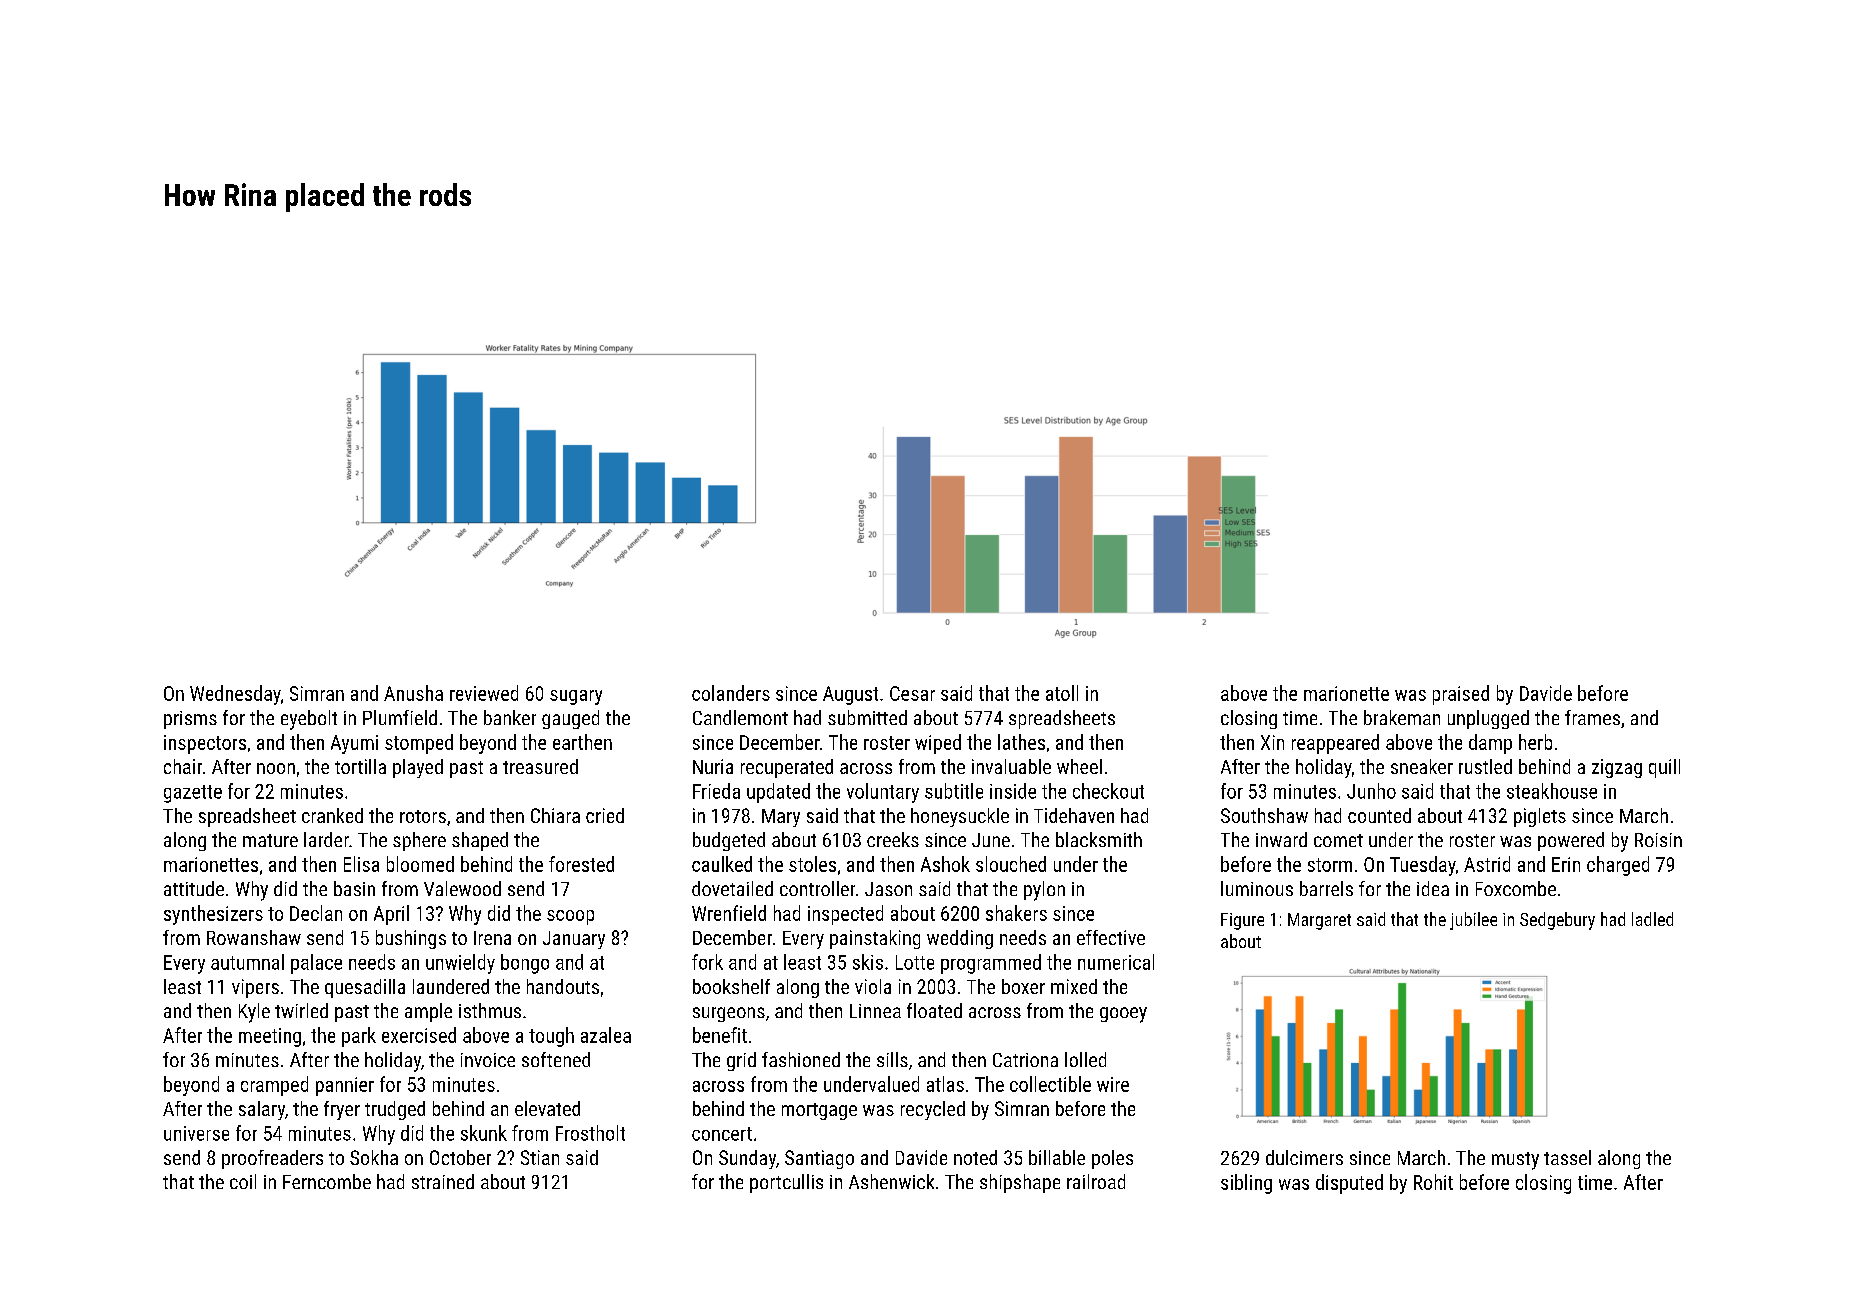 This page has width=1853, height=1310. What do you see at coordinates (883, 793) in the page?
I see `voluntary` at bounding box center [883, 793].
